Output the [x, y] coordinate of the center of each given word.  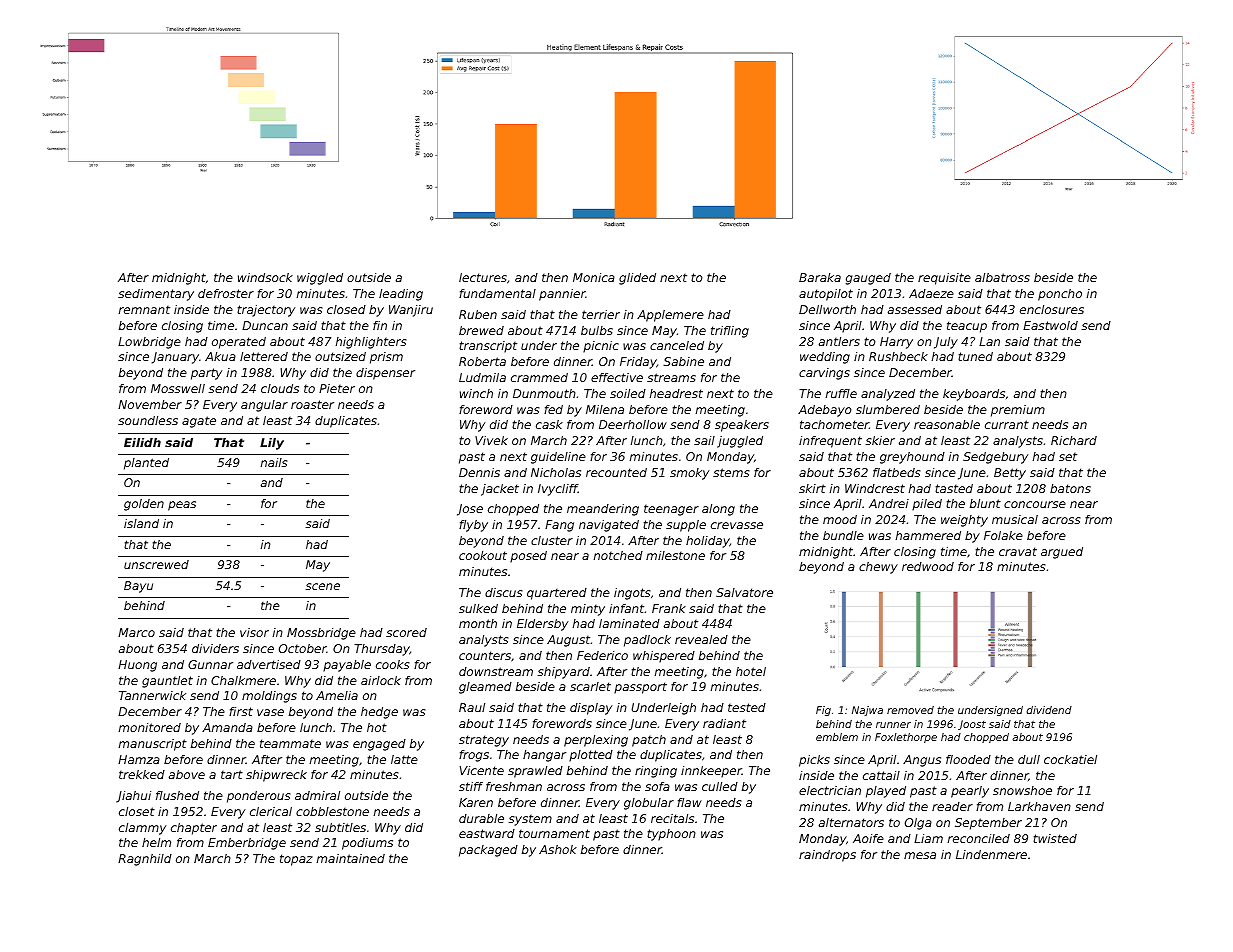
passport [640, 688]
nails [274, 462]
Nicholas [556, 472]
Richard [1074, 440]
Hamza [139, 759]
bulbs [597, 330]
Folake [1003, 535]
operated [239, 343]
